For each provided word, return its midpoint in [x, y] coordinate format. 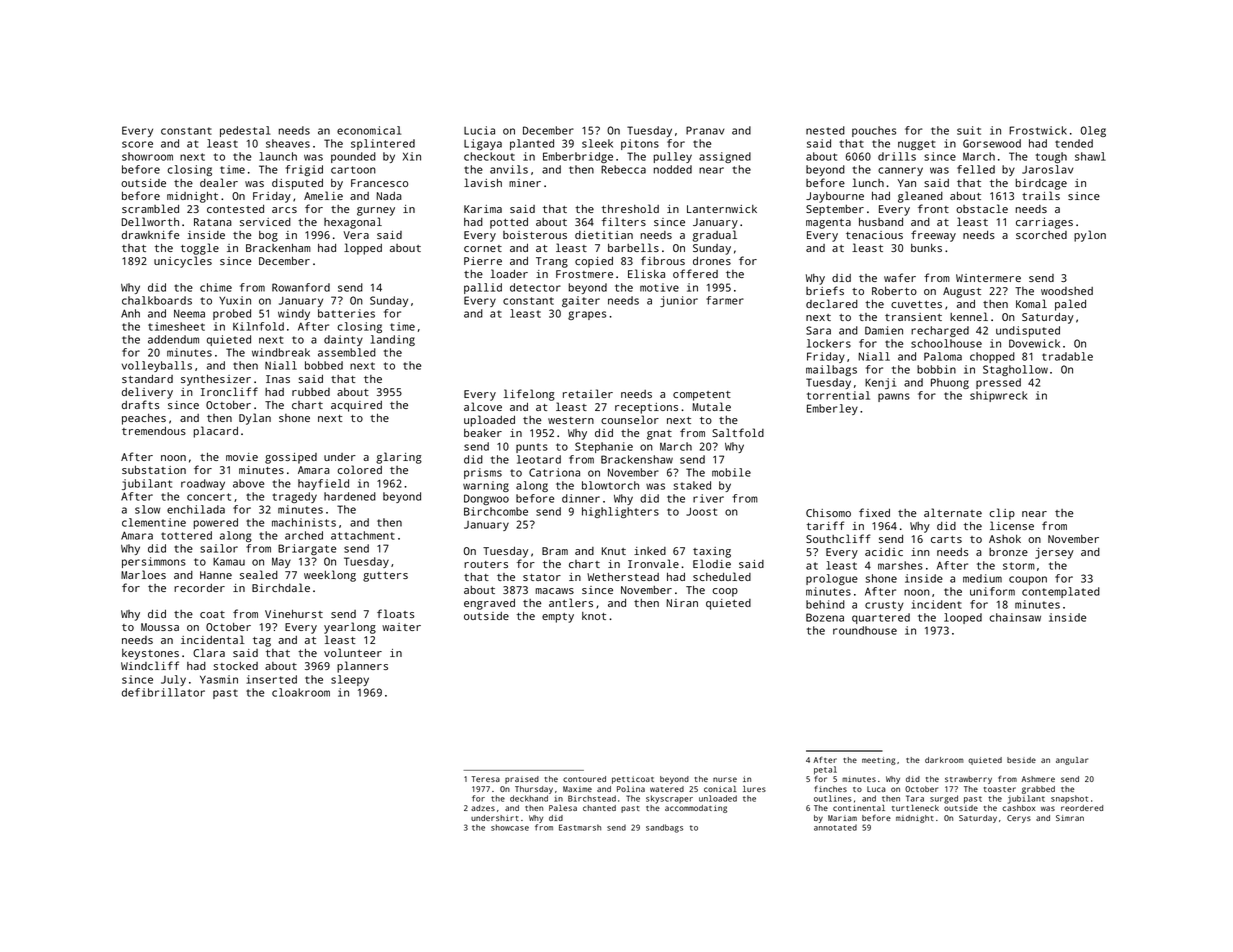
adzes [483, 808]
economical [369, 130]
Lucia [479, 130]
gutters [385, 577]
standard [147, 378]
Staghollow [1015, 370]
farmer [725, 300]
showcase [510, 827]
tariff [825, 525]
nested [825, 130]
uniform [992, 591]
